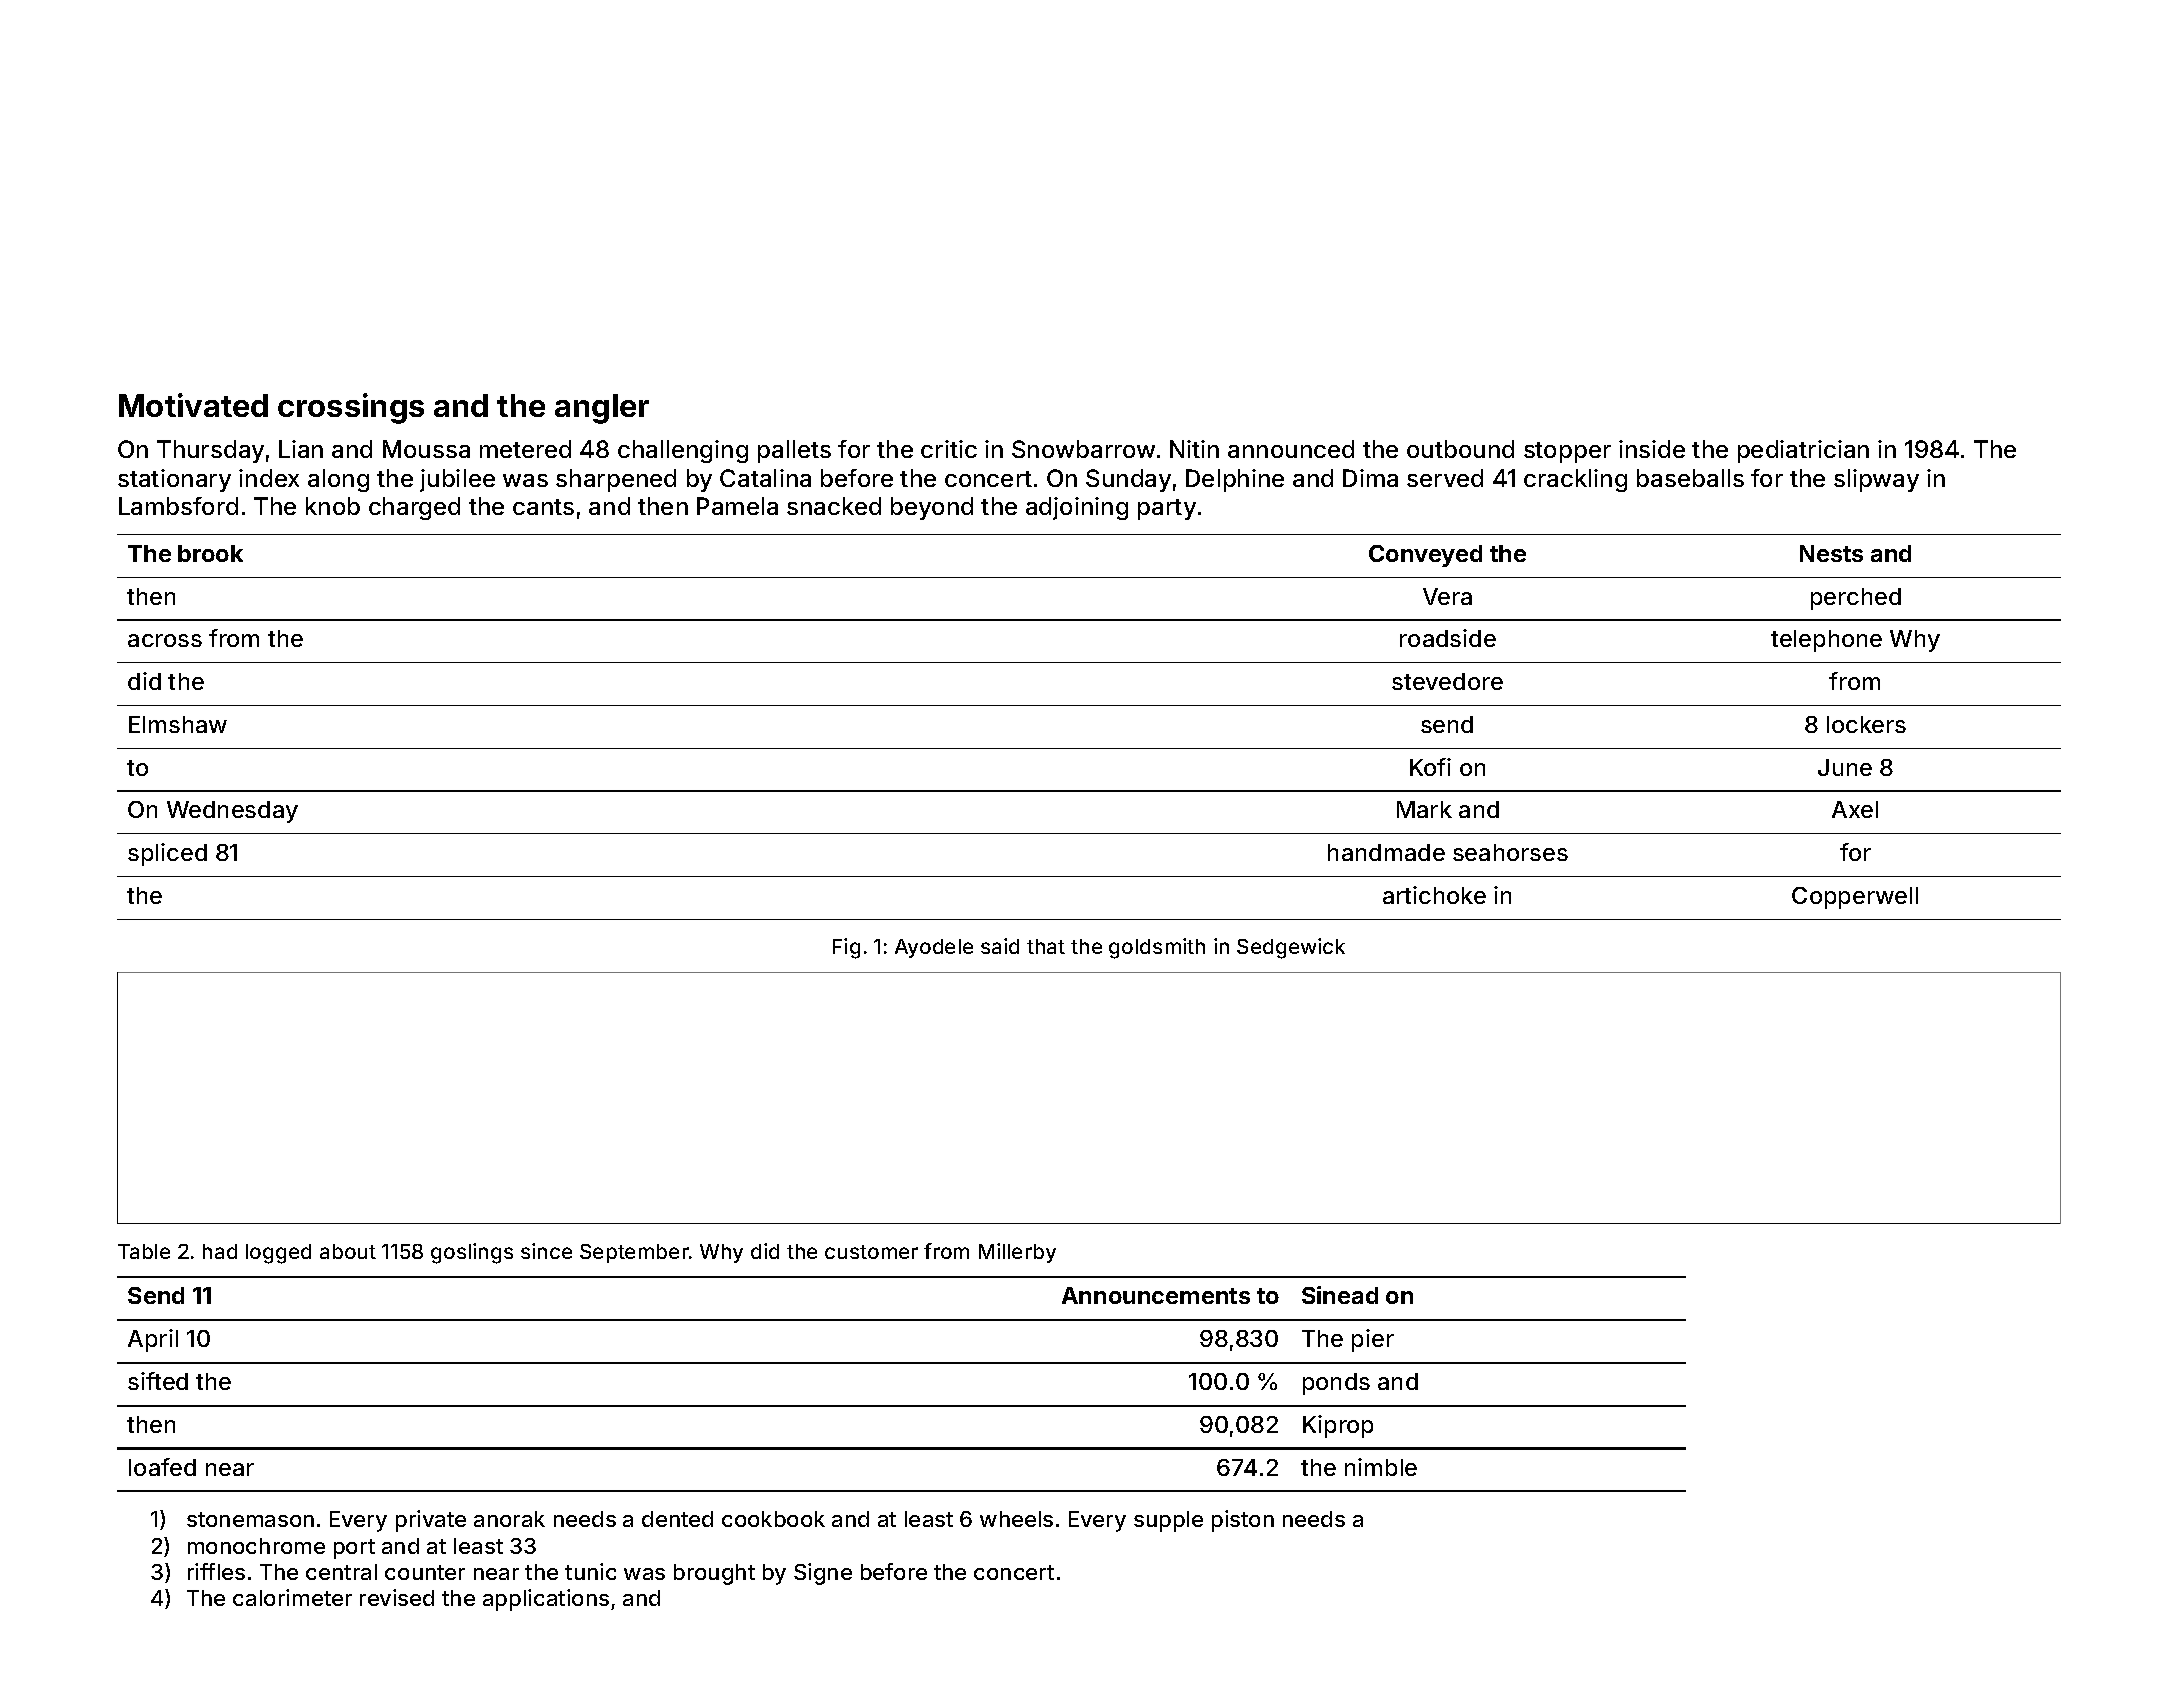 Image resolution: width=2178 pixels, height=1683 pixels. I want to click on party, so click(1167, 509).
